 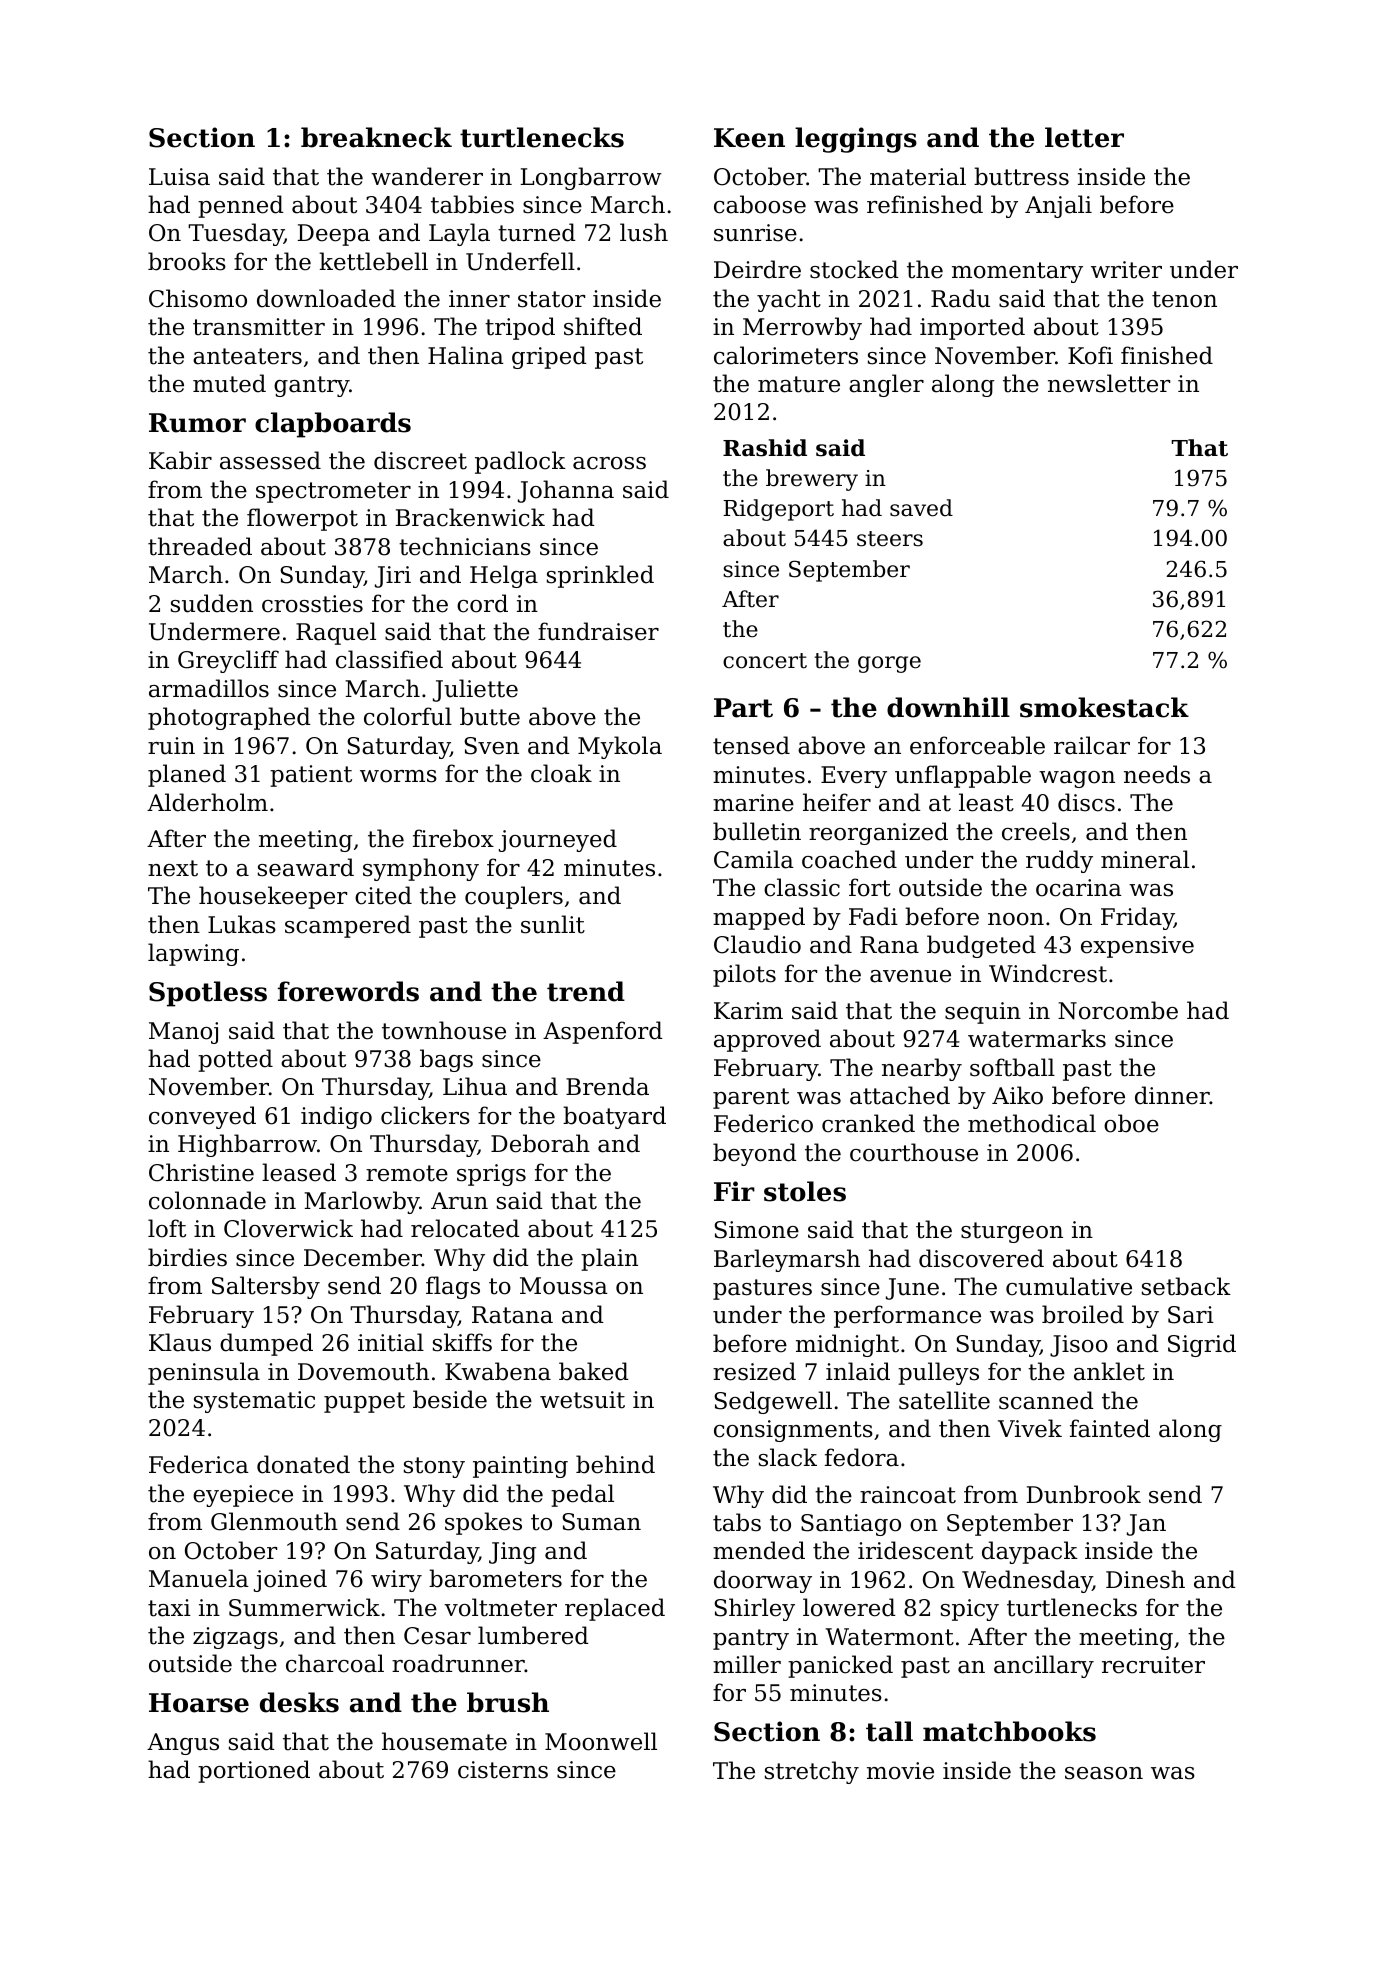 I want to click on recruiter, so click(x=1153, y=1665).
